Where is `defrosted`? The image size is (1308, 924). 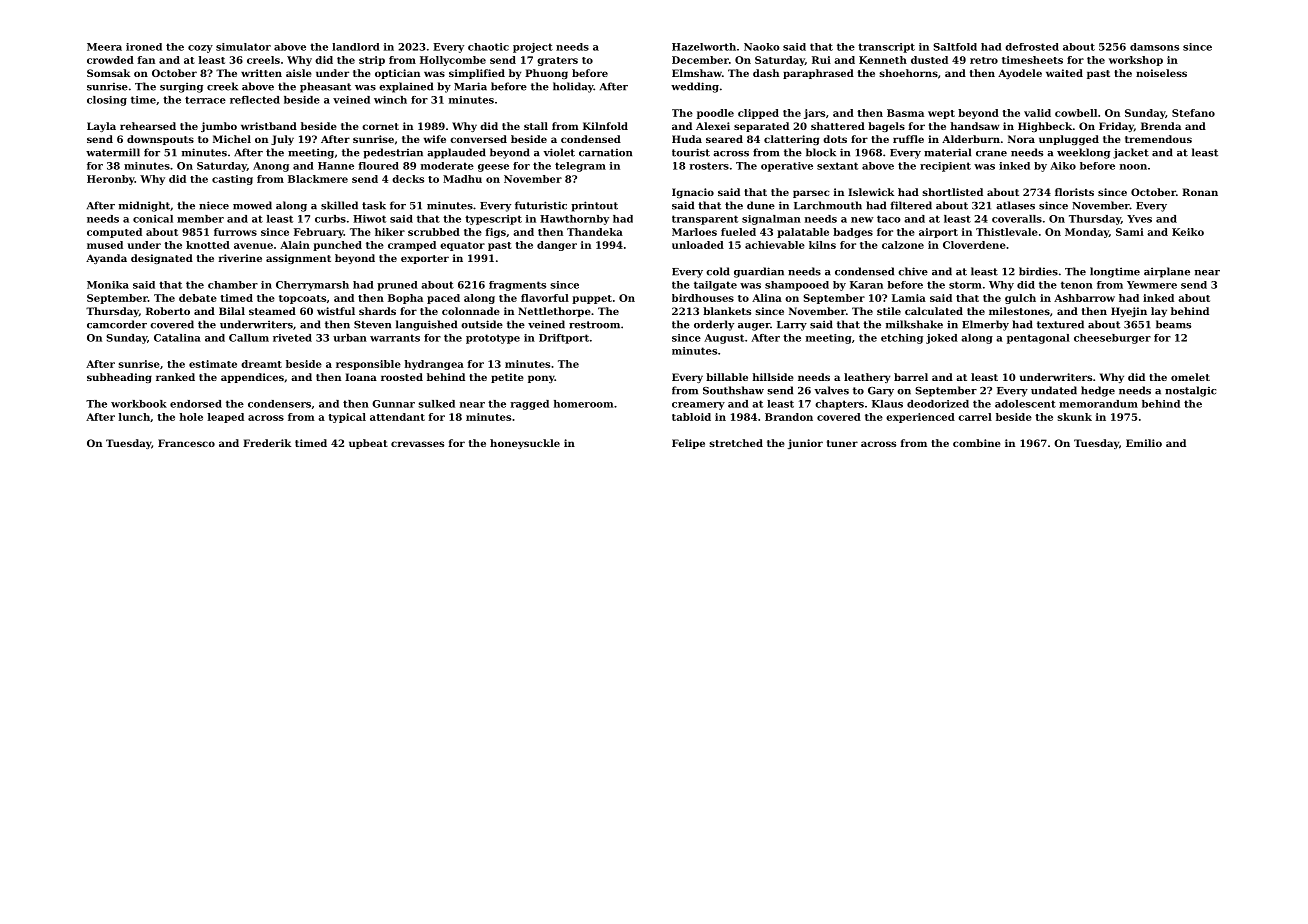 defrosted is located at coordinates (1032, 47).
